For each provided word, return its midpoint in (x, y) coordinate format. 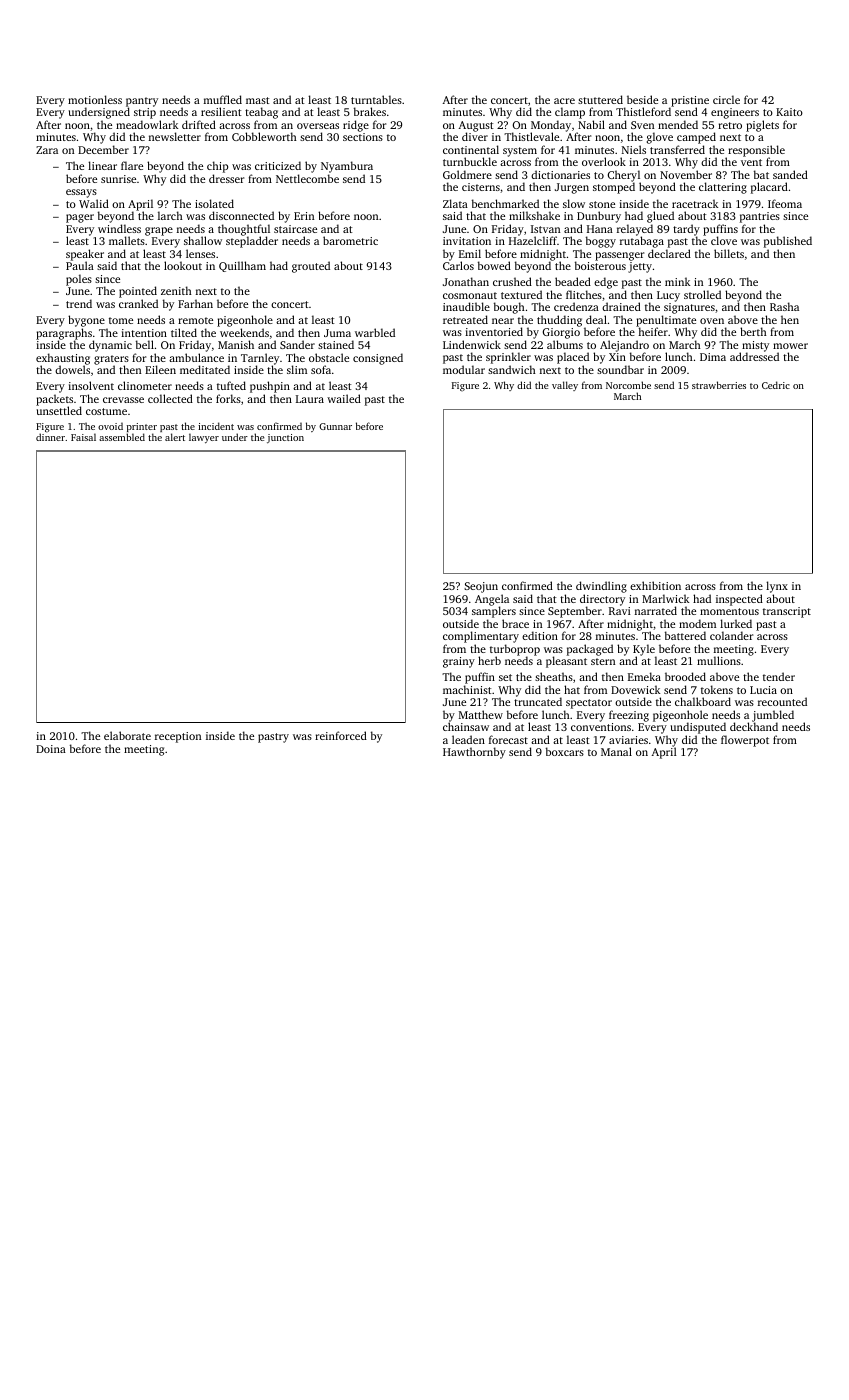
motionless (95, 99)
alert (175, 437)
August (476, 127)
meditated (205, 369)
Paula (80, 265)
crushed (512, 281)
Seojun (481, 587)
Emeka (644, 676)
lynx (777, 587)
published (788, 242)
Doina (51, 749)
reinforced (341, 735)
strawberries (719, 385)
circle (726, 99)
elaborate (127, 735)
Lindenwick (472, 344)
